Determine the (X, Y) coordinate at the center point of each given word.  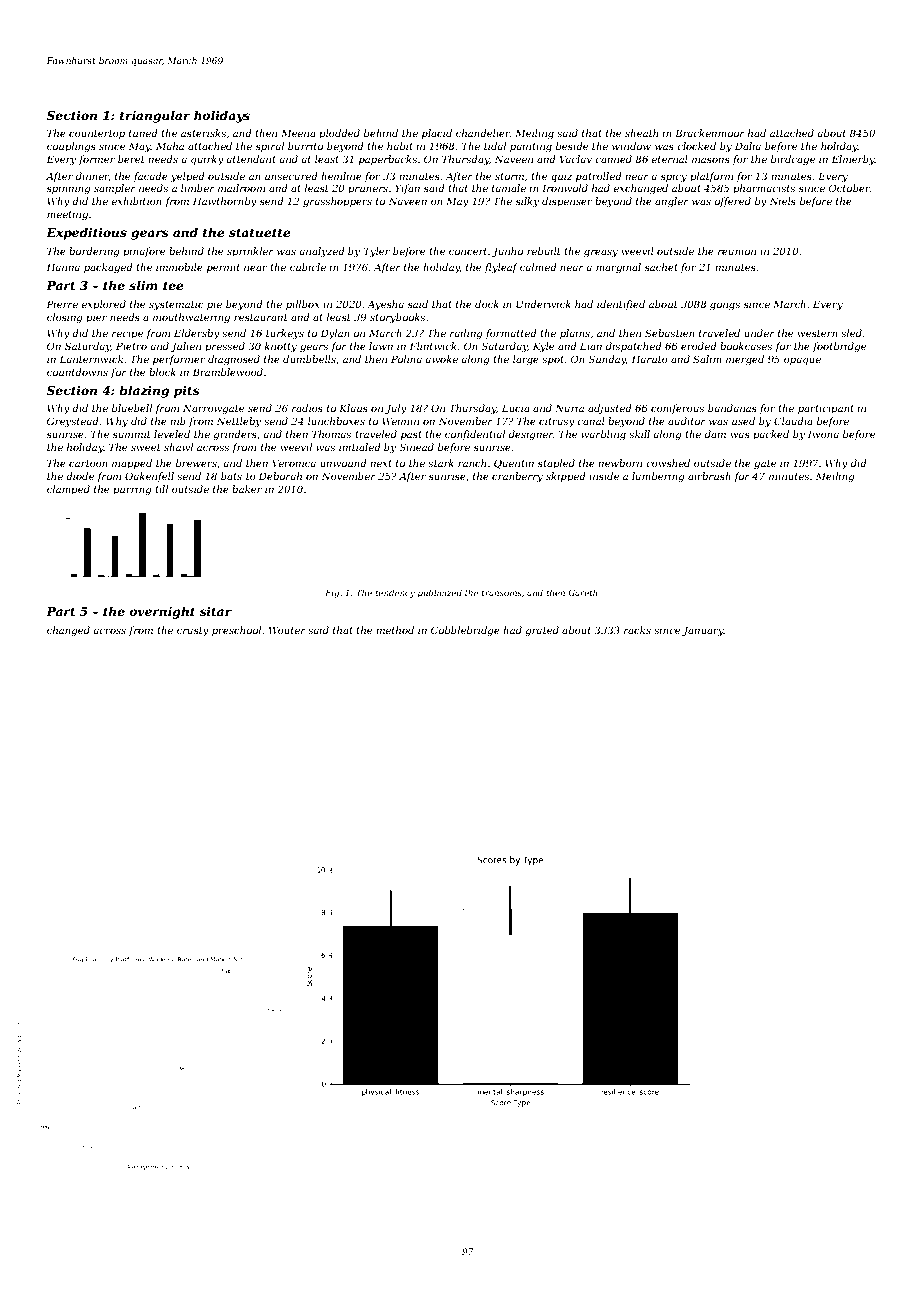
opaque (802, 361)
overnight (162, 612)
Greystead (73, 422)
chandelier (483, 133)
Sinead (416, 447)
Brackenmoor (710, 133)
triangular (155, 116)
